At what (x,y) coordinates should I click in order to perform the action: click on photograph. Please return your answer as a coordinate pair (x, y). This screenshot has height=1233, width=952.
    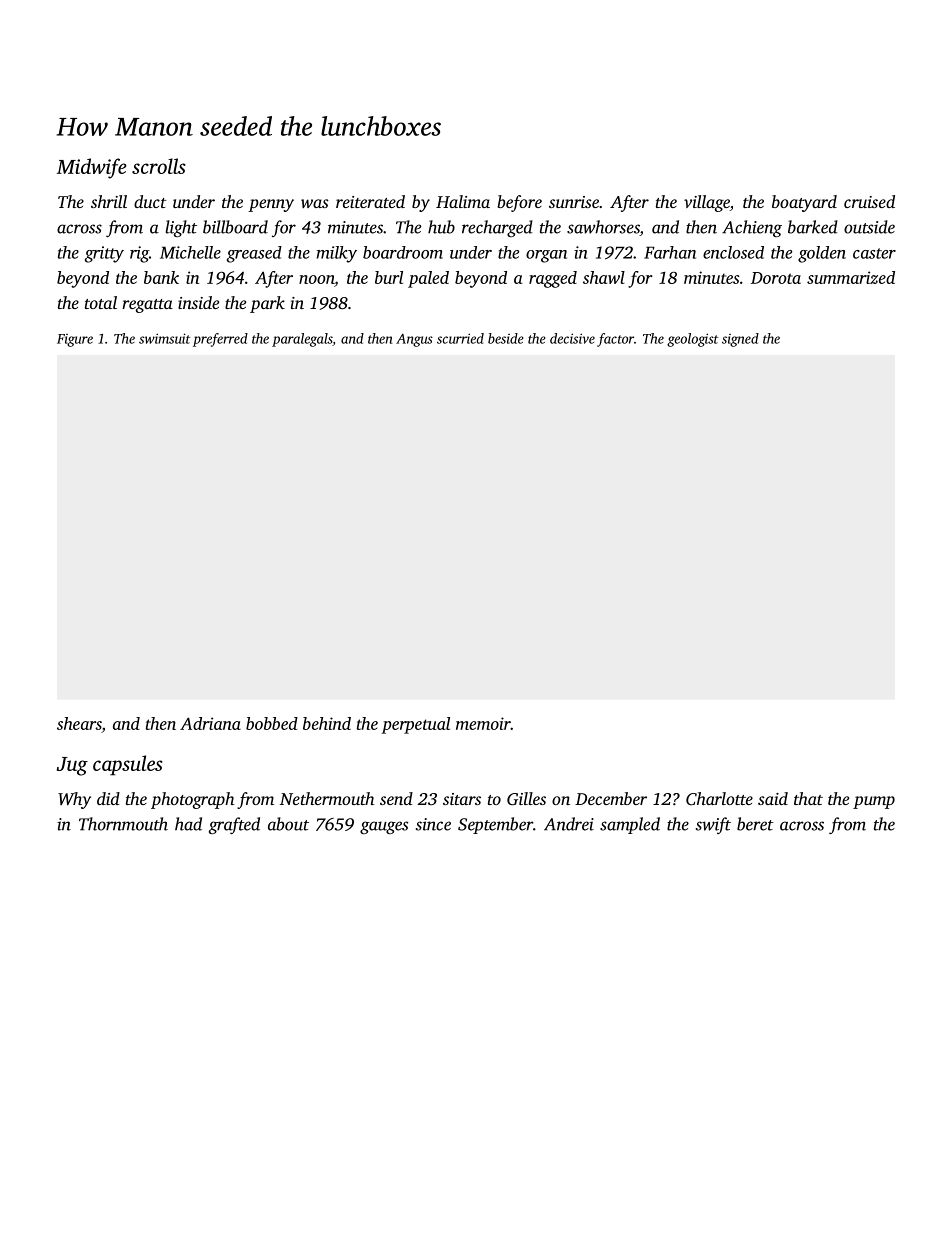
    Looking at the image, I should click on (192, 800).
